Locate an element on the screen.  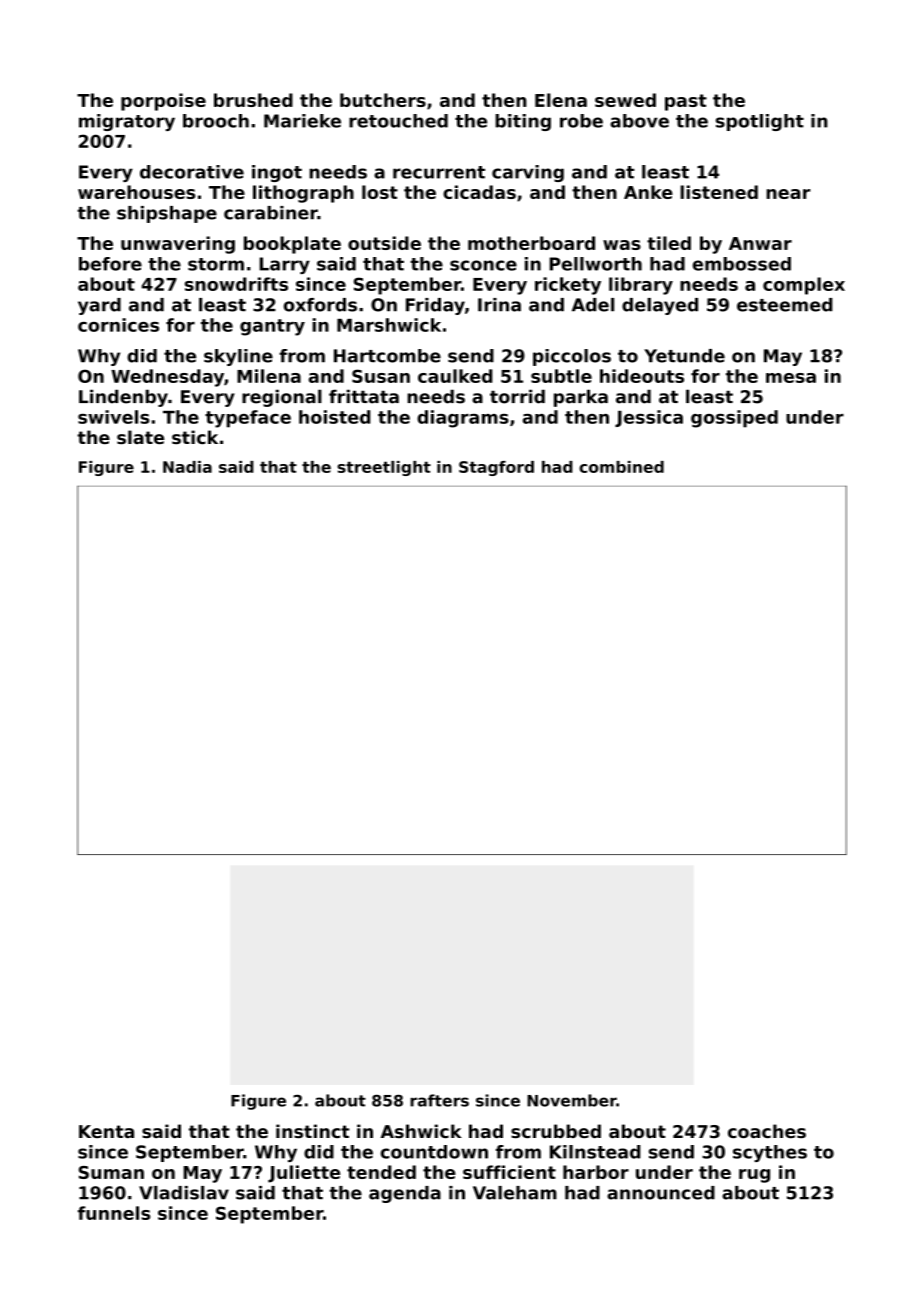
coaches is located at coordinates (767, 1131).
